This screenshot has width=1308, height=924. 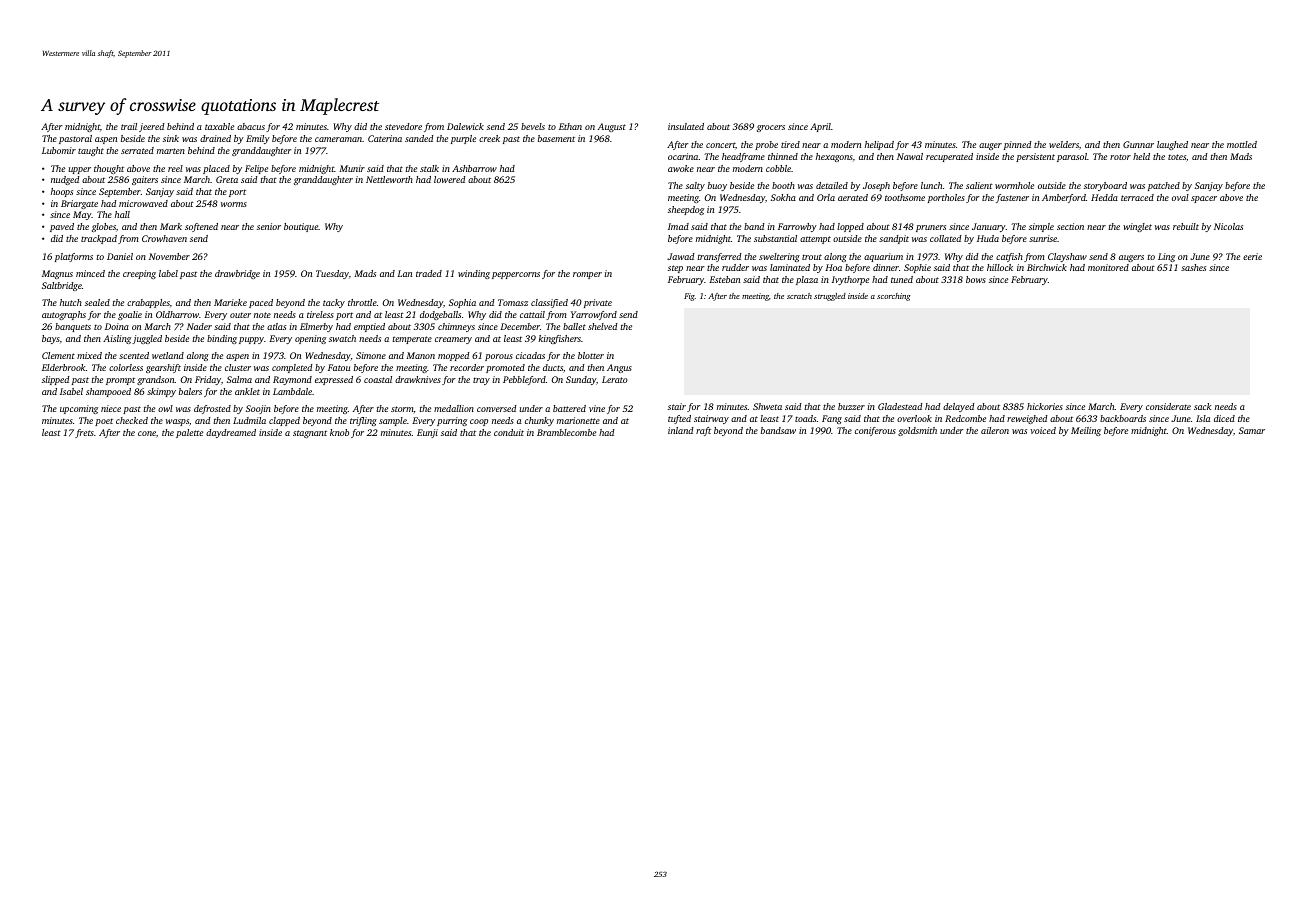 I want to click on creamery, so click(x=453, y=340).
